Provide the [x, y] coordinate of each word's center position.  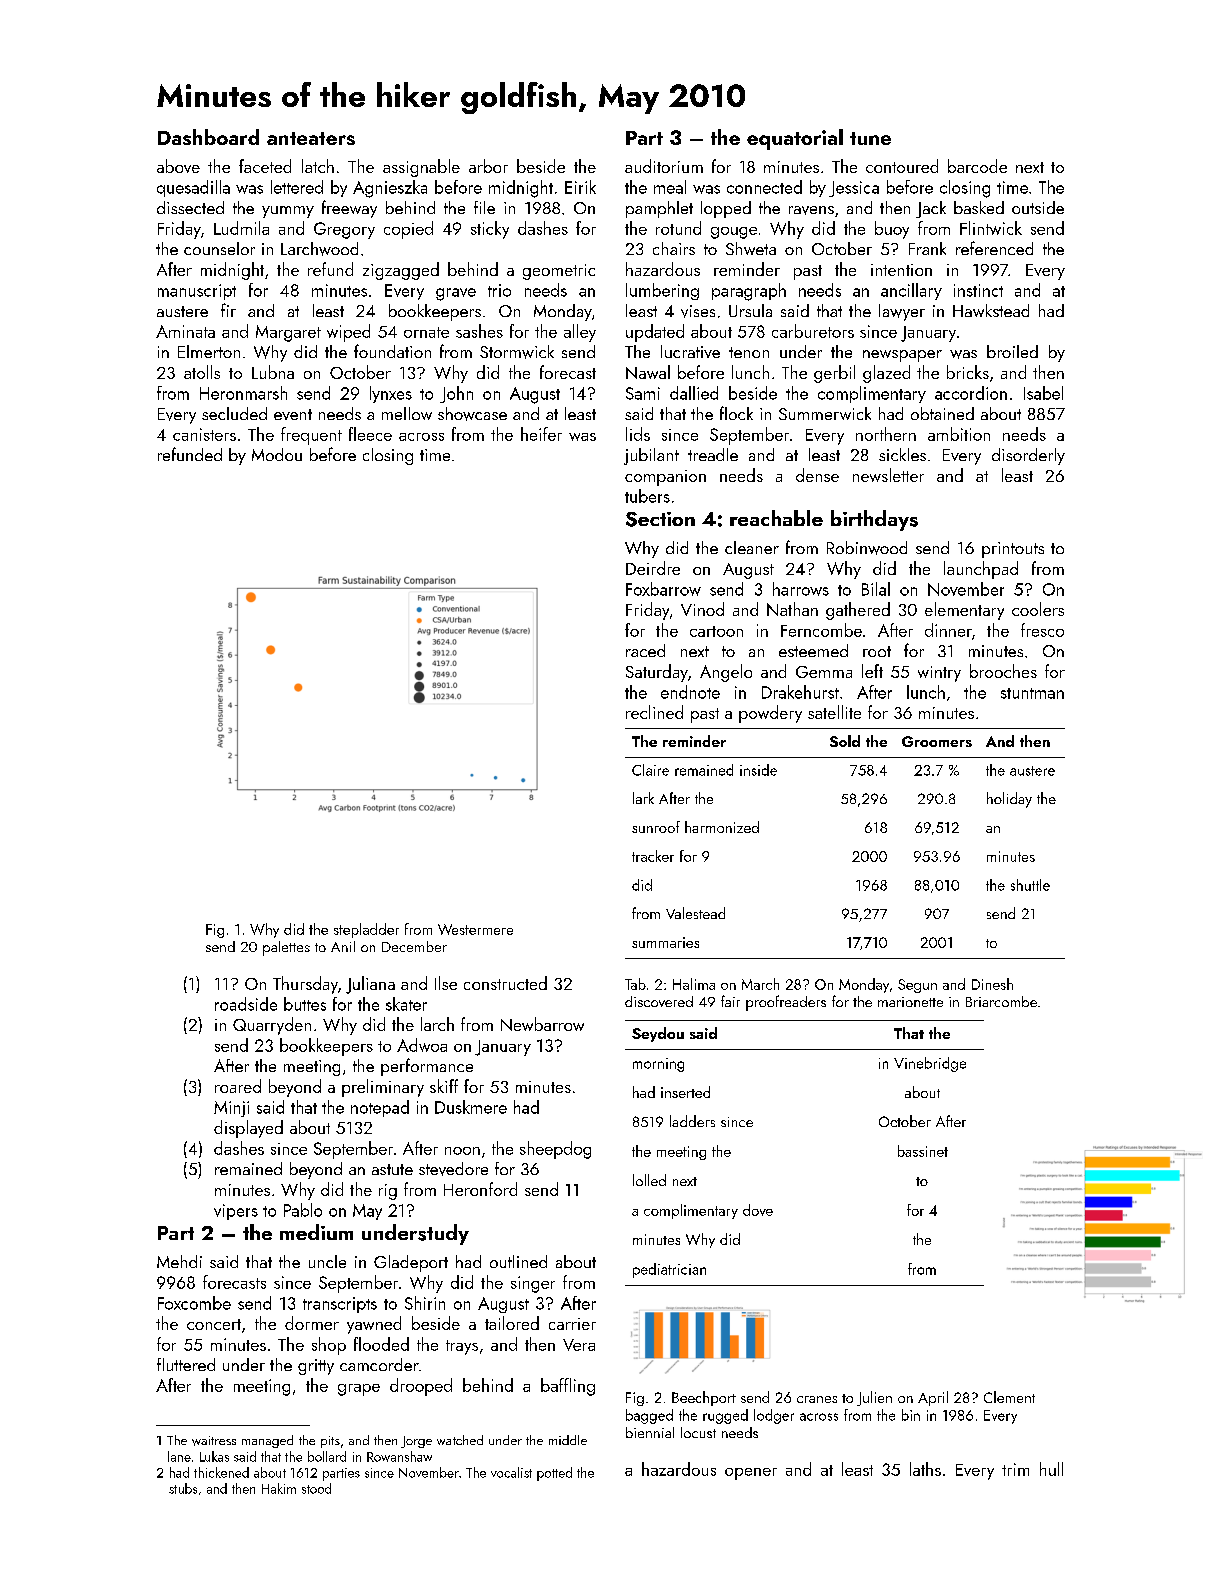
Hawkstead [991, 310]
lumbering [662, 291]
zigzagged [401, 271]
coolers [1038, 609]
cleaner [752, 547]
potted [554, 1474]
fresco [1042, 630]
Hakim [279, 1488]
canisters [204, 434]
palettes [286, 948]
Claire [650, 770]
